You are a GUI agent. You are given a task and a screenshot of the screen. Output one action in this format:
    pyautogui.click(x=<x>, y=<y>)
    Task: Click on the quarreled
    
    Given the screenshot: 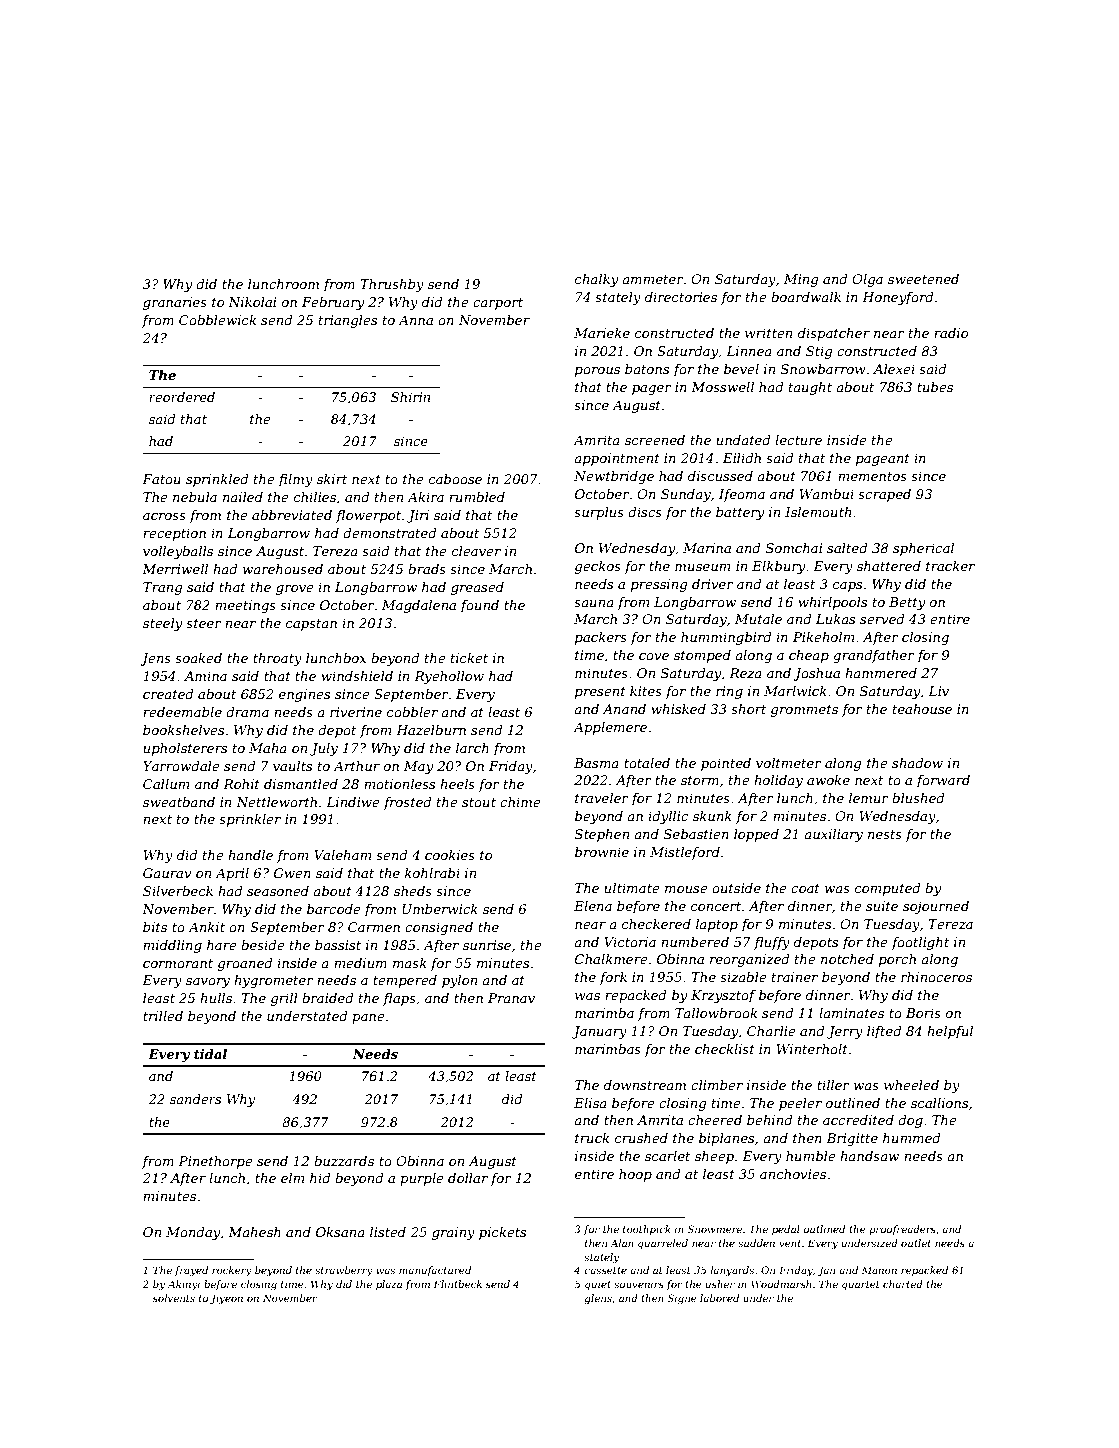 What is the action you would take?
    pyautogui.click(x=663, y=1244)
